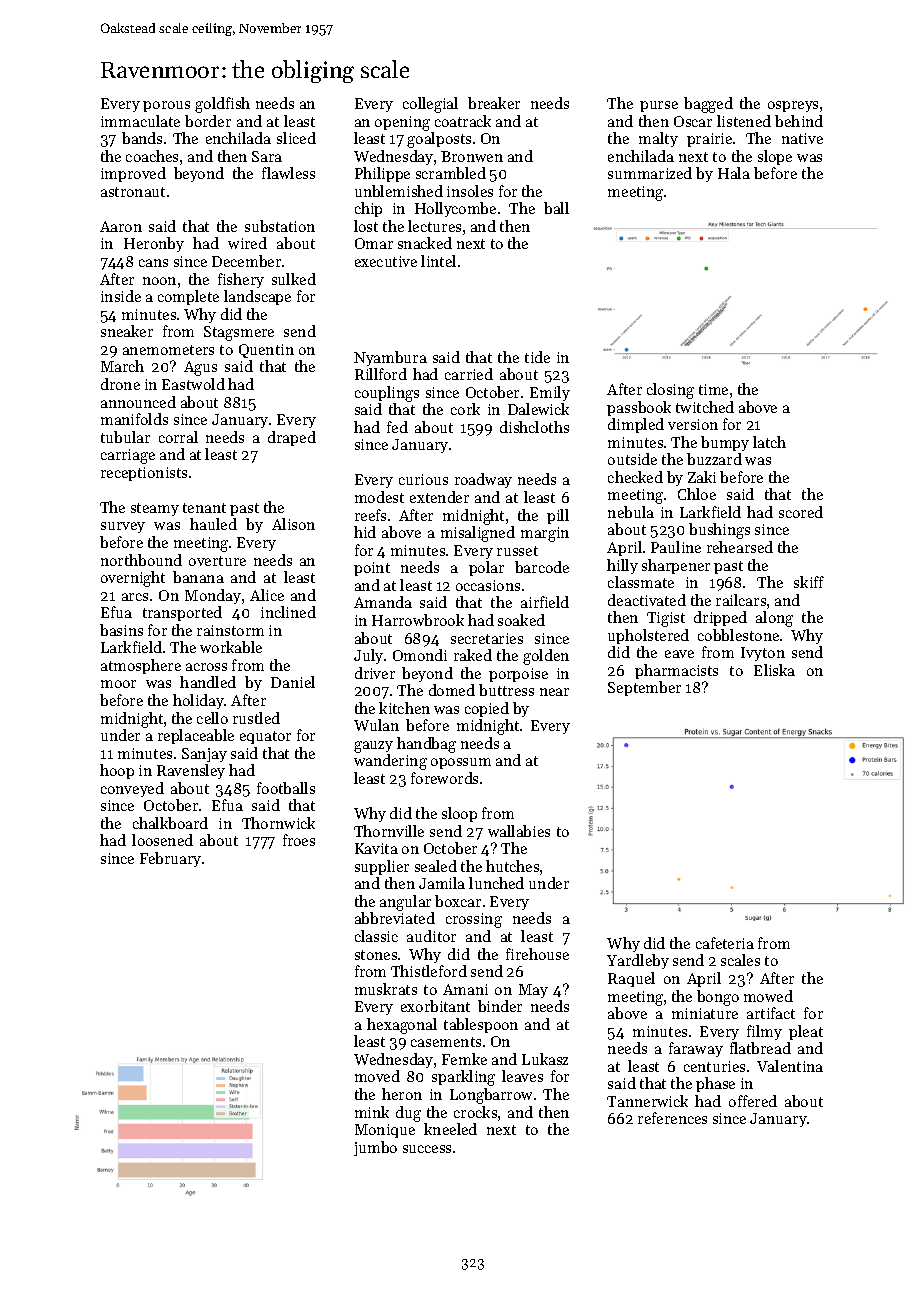 The image size is (924, 1308). What do you see at coordinates (519, 831) in the document?
I see `wallabies` at bounding box center [519, 831].
